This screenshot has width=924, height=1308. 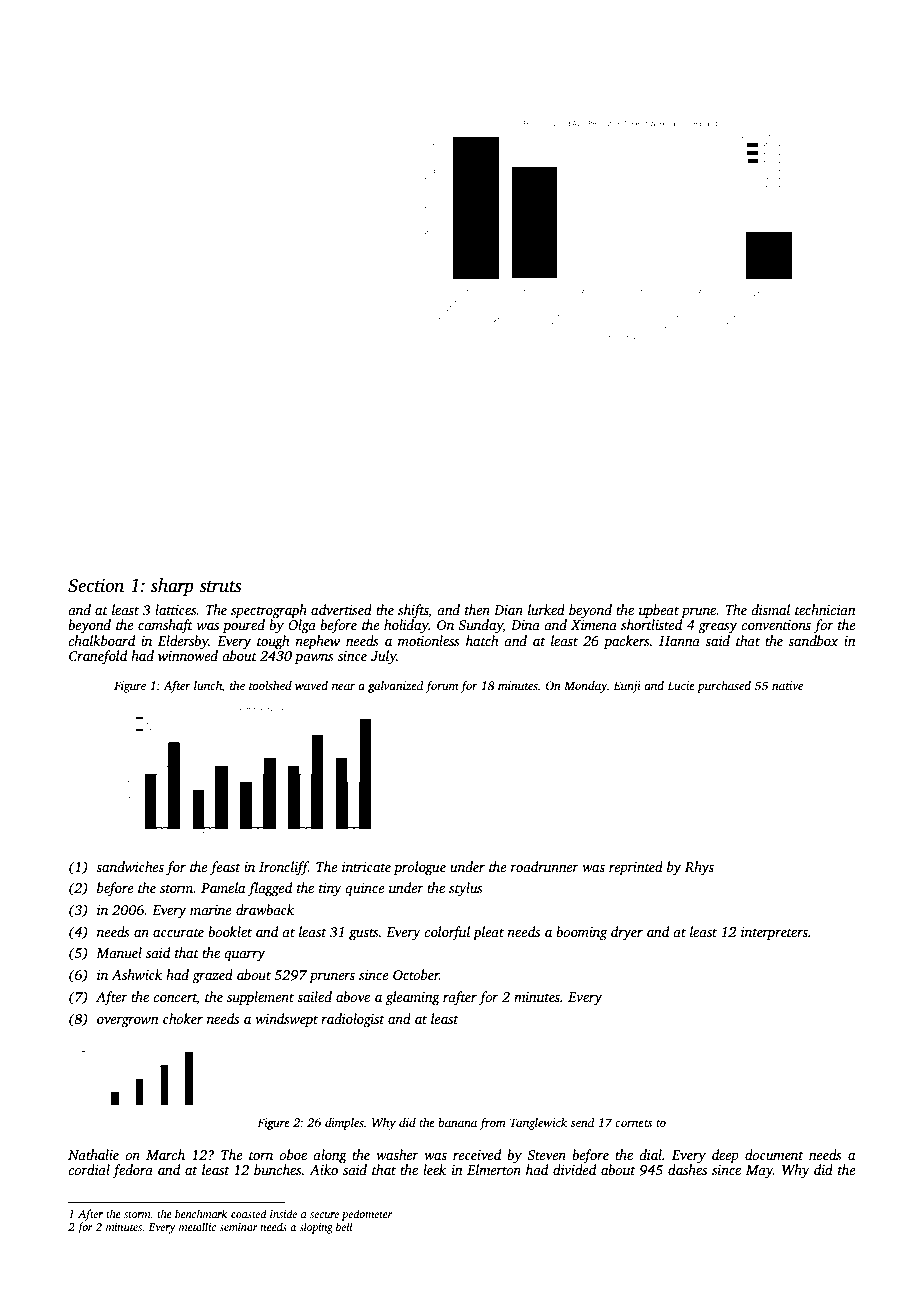 What do you see at coordinates (413, 998) in the screenshot?
I see `gleaming` at bounding box center [413, 998].
